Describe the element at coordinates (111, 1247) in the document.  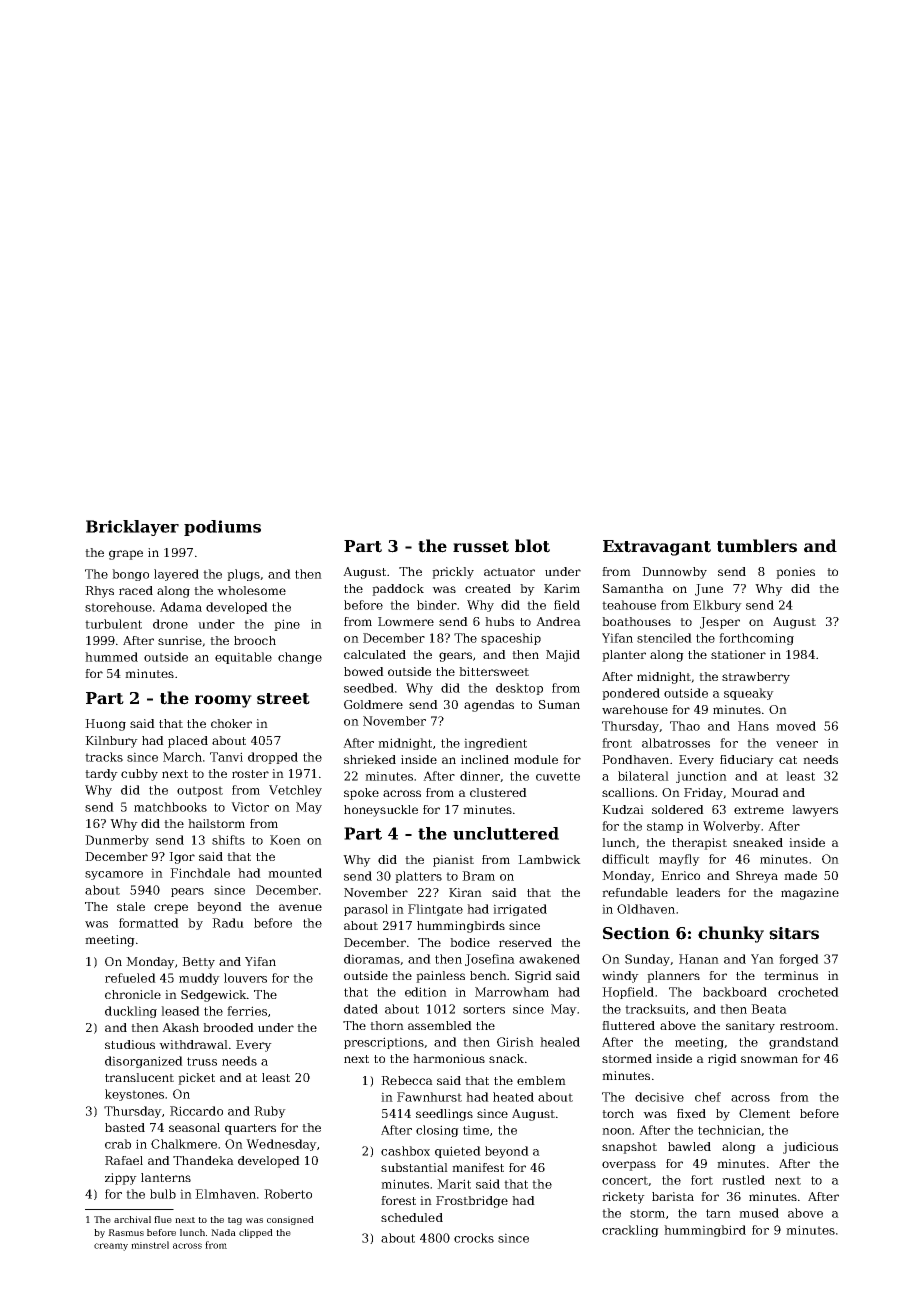
I see `creamy` at that location.
